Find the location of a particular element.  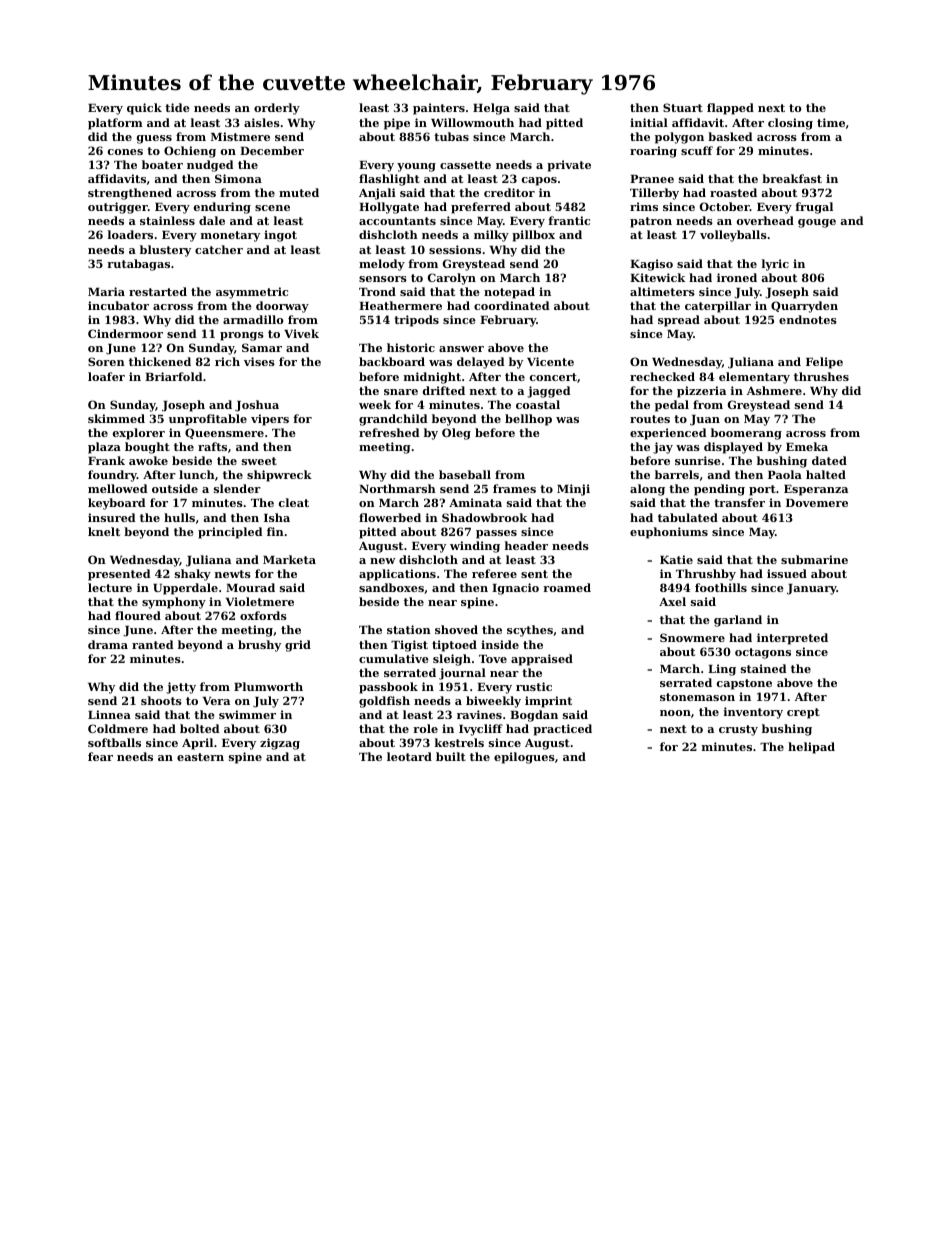

enduring is located at coordinates (222, 208).
